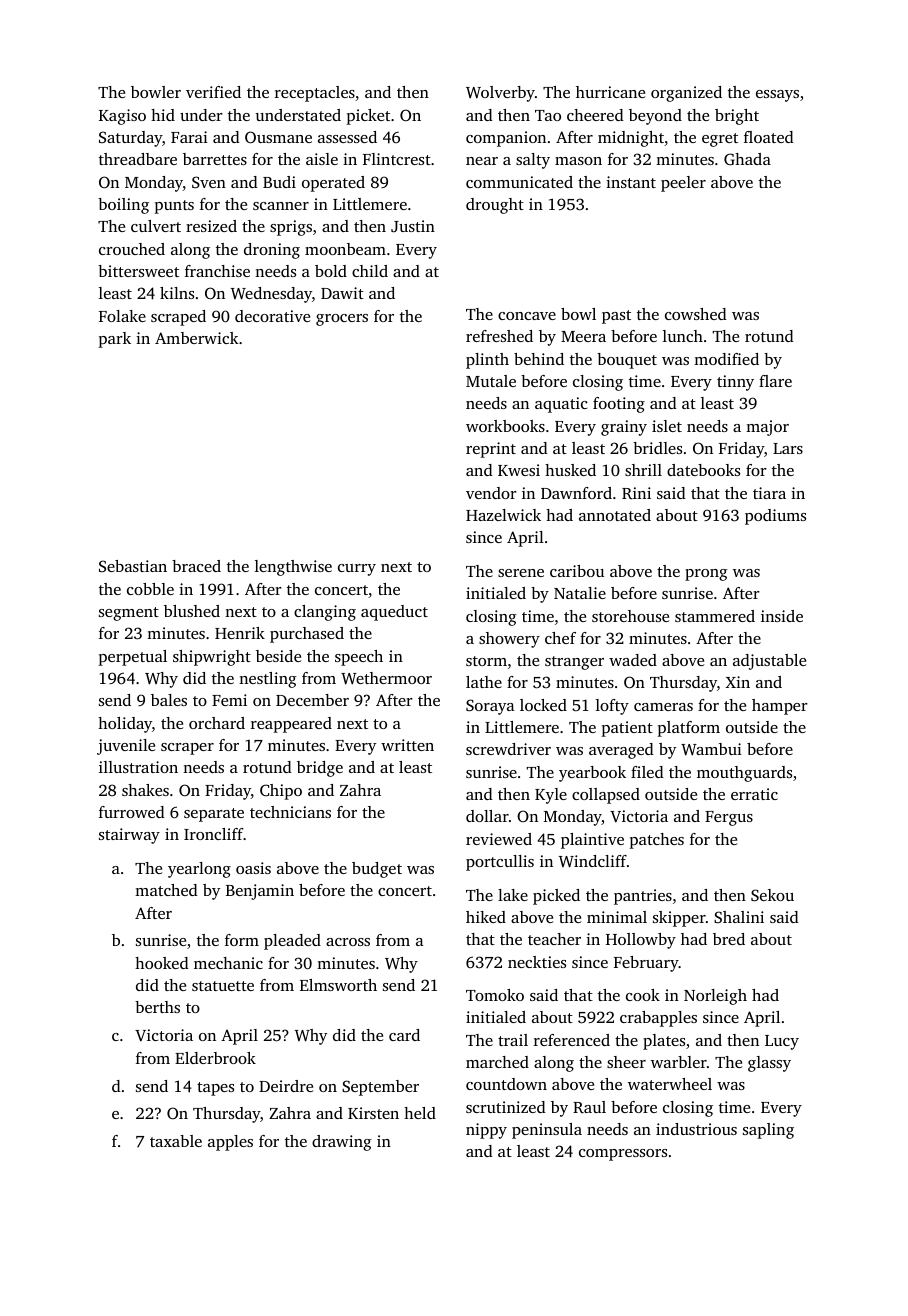  What do you see at coordinates (780, 707) in the page?
I see `hamper` at bounding box center [780, 707].
